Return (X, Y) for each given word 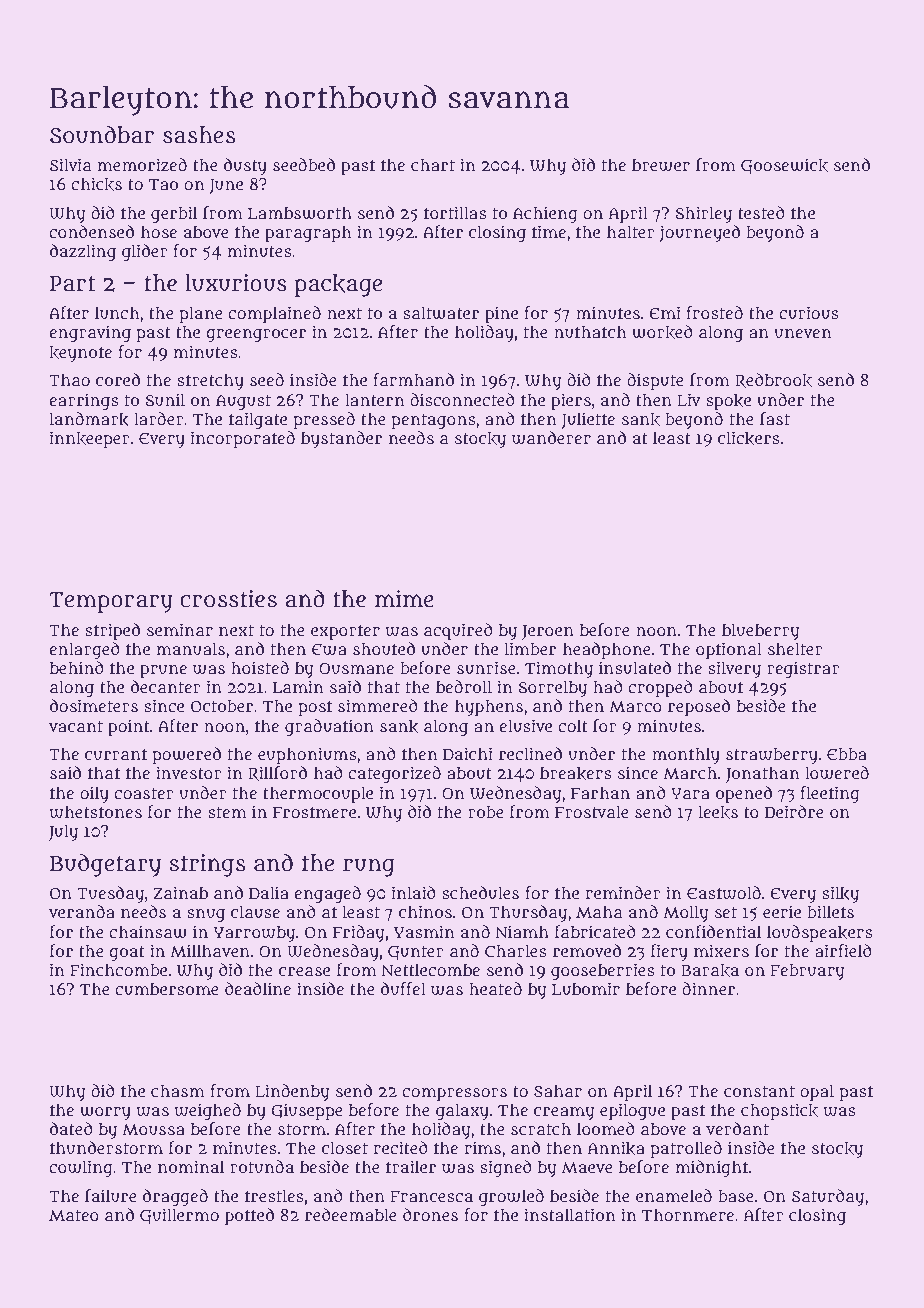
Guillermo (179, 1216)
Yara (690, 794)
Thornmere (688, 1214)
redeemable (351, 1214)
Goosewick (784, 166)
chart (433, 164)
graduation (329, 727)
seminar (180, 630)
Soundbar (102, 135)
